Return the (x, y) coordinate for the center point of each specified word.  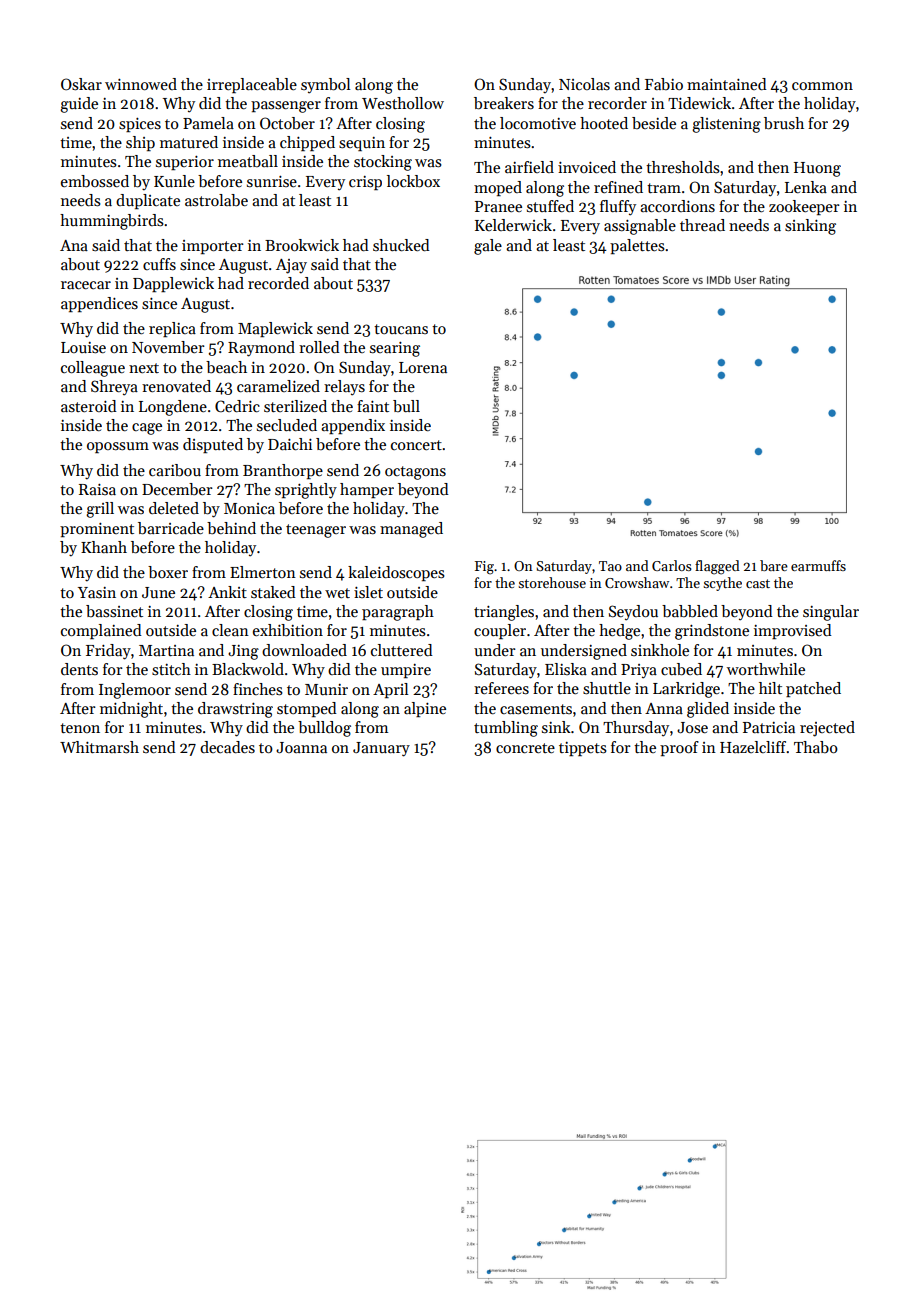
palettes (637, 246)
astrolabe (216, 200)
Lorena (423, 367)
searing (395, 349)
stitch (171, 669)
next (144, 368)
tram (664, 188)
